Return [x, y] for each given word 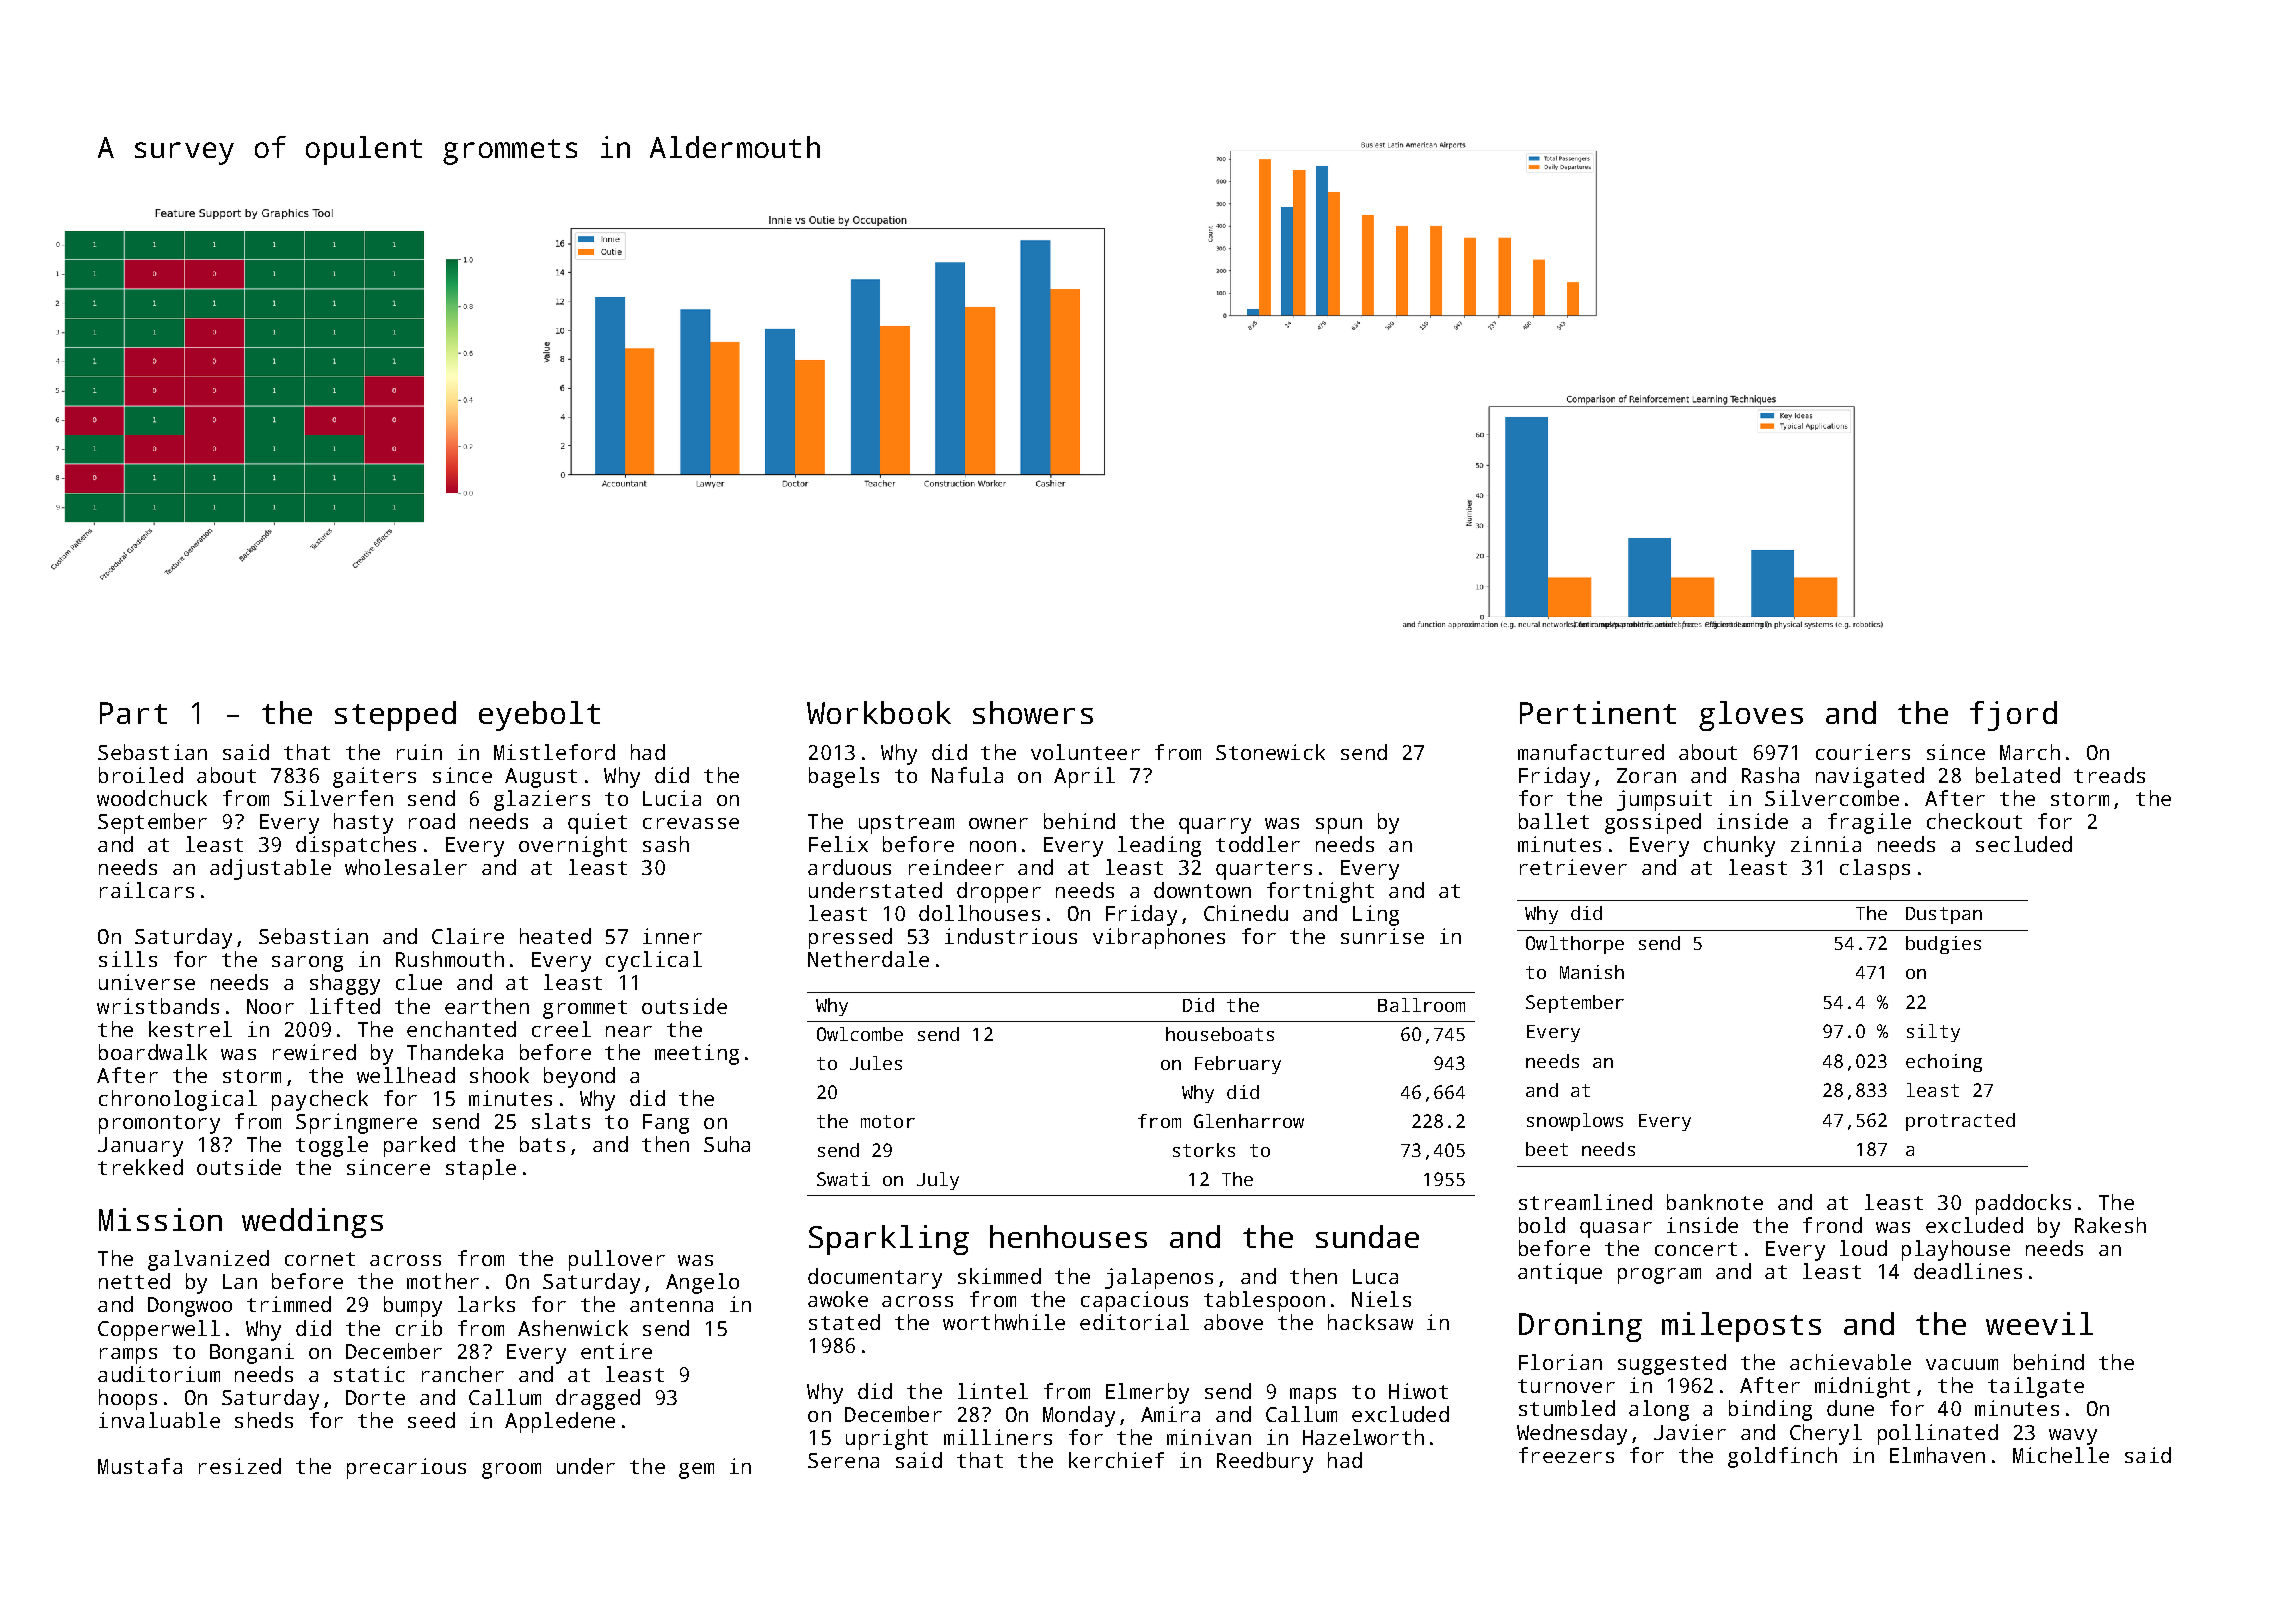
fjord [2013, 716]
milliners [998, 1437]
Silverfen [338, 798]
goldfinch [1782, 1457]
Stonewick [1270, 752]
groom [511, 1471]
